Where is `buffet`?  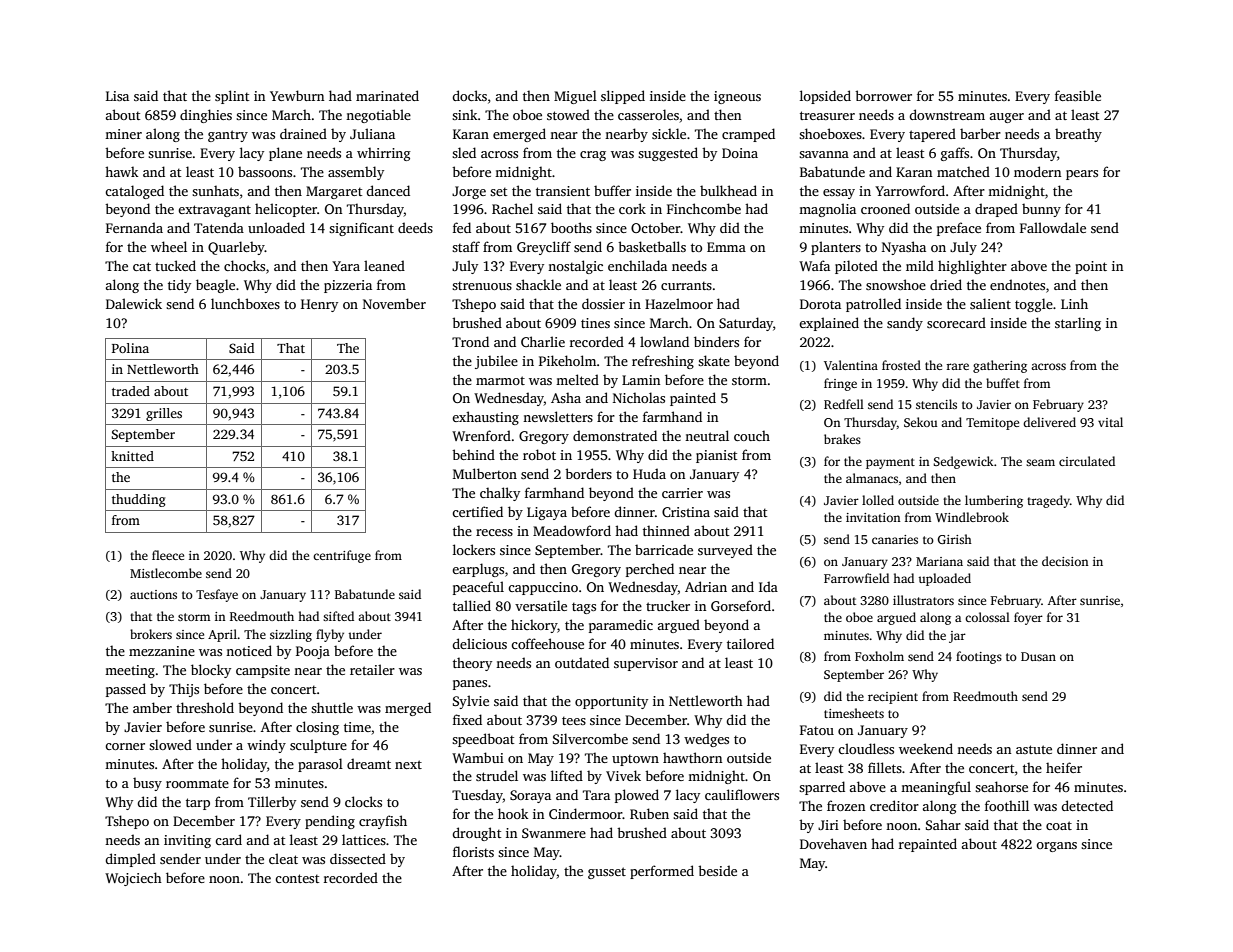 buffet is located at coordinates (1003, 383).
